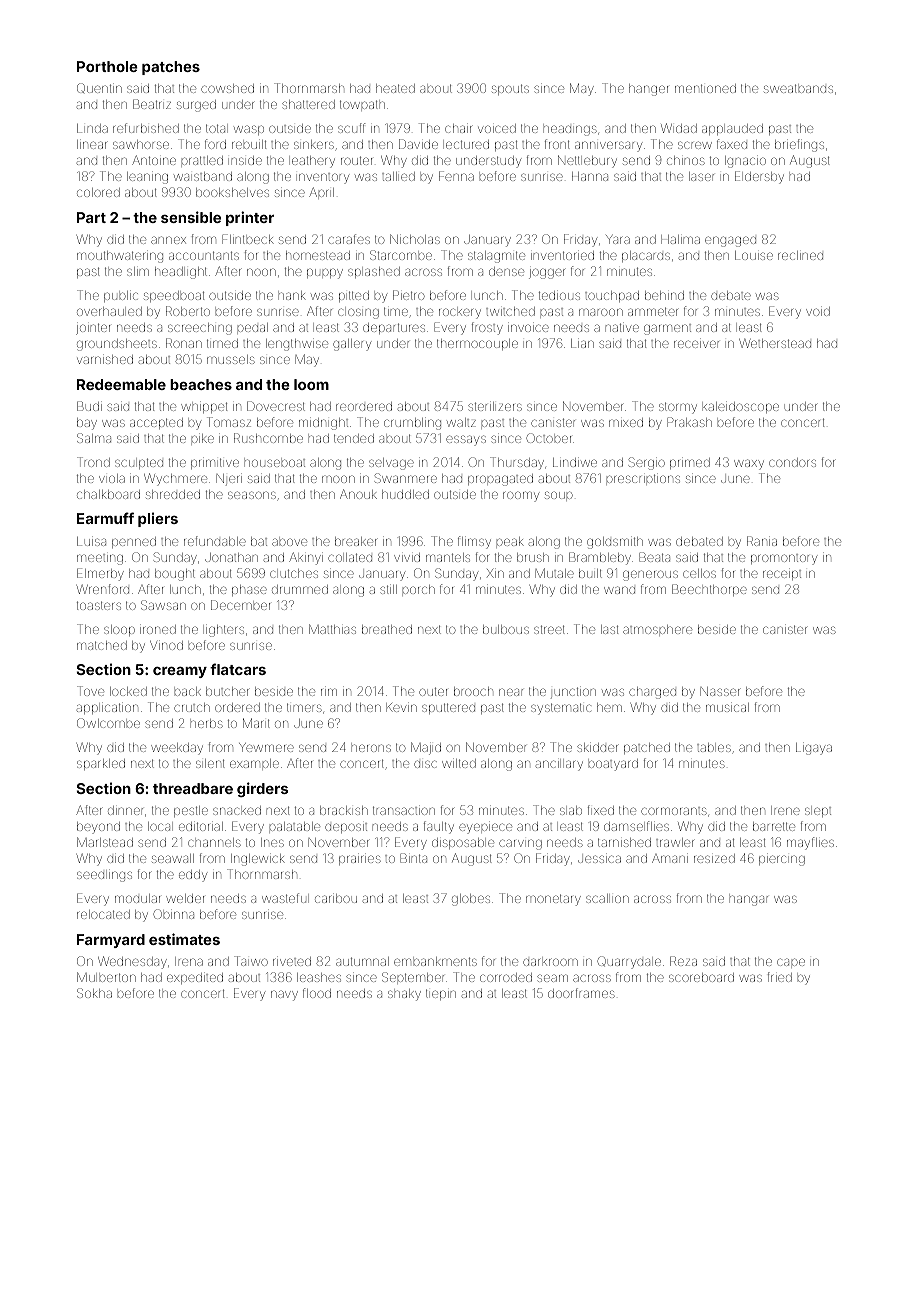 This screenshot has height=1308, width=924. What do you see at coordinates (100, 559) in the screenshot?
I see `meeting` at bounding box center [100, 559].
